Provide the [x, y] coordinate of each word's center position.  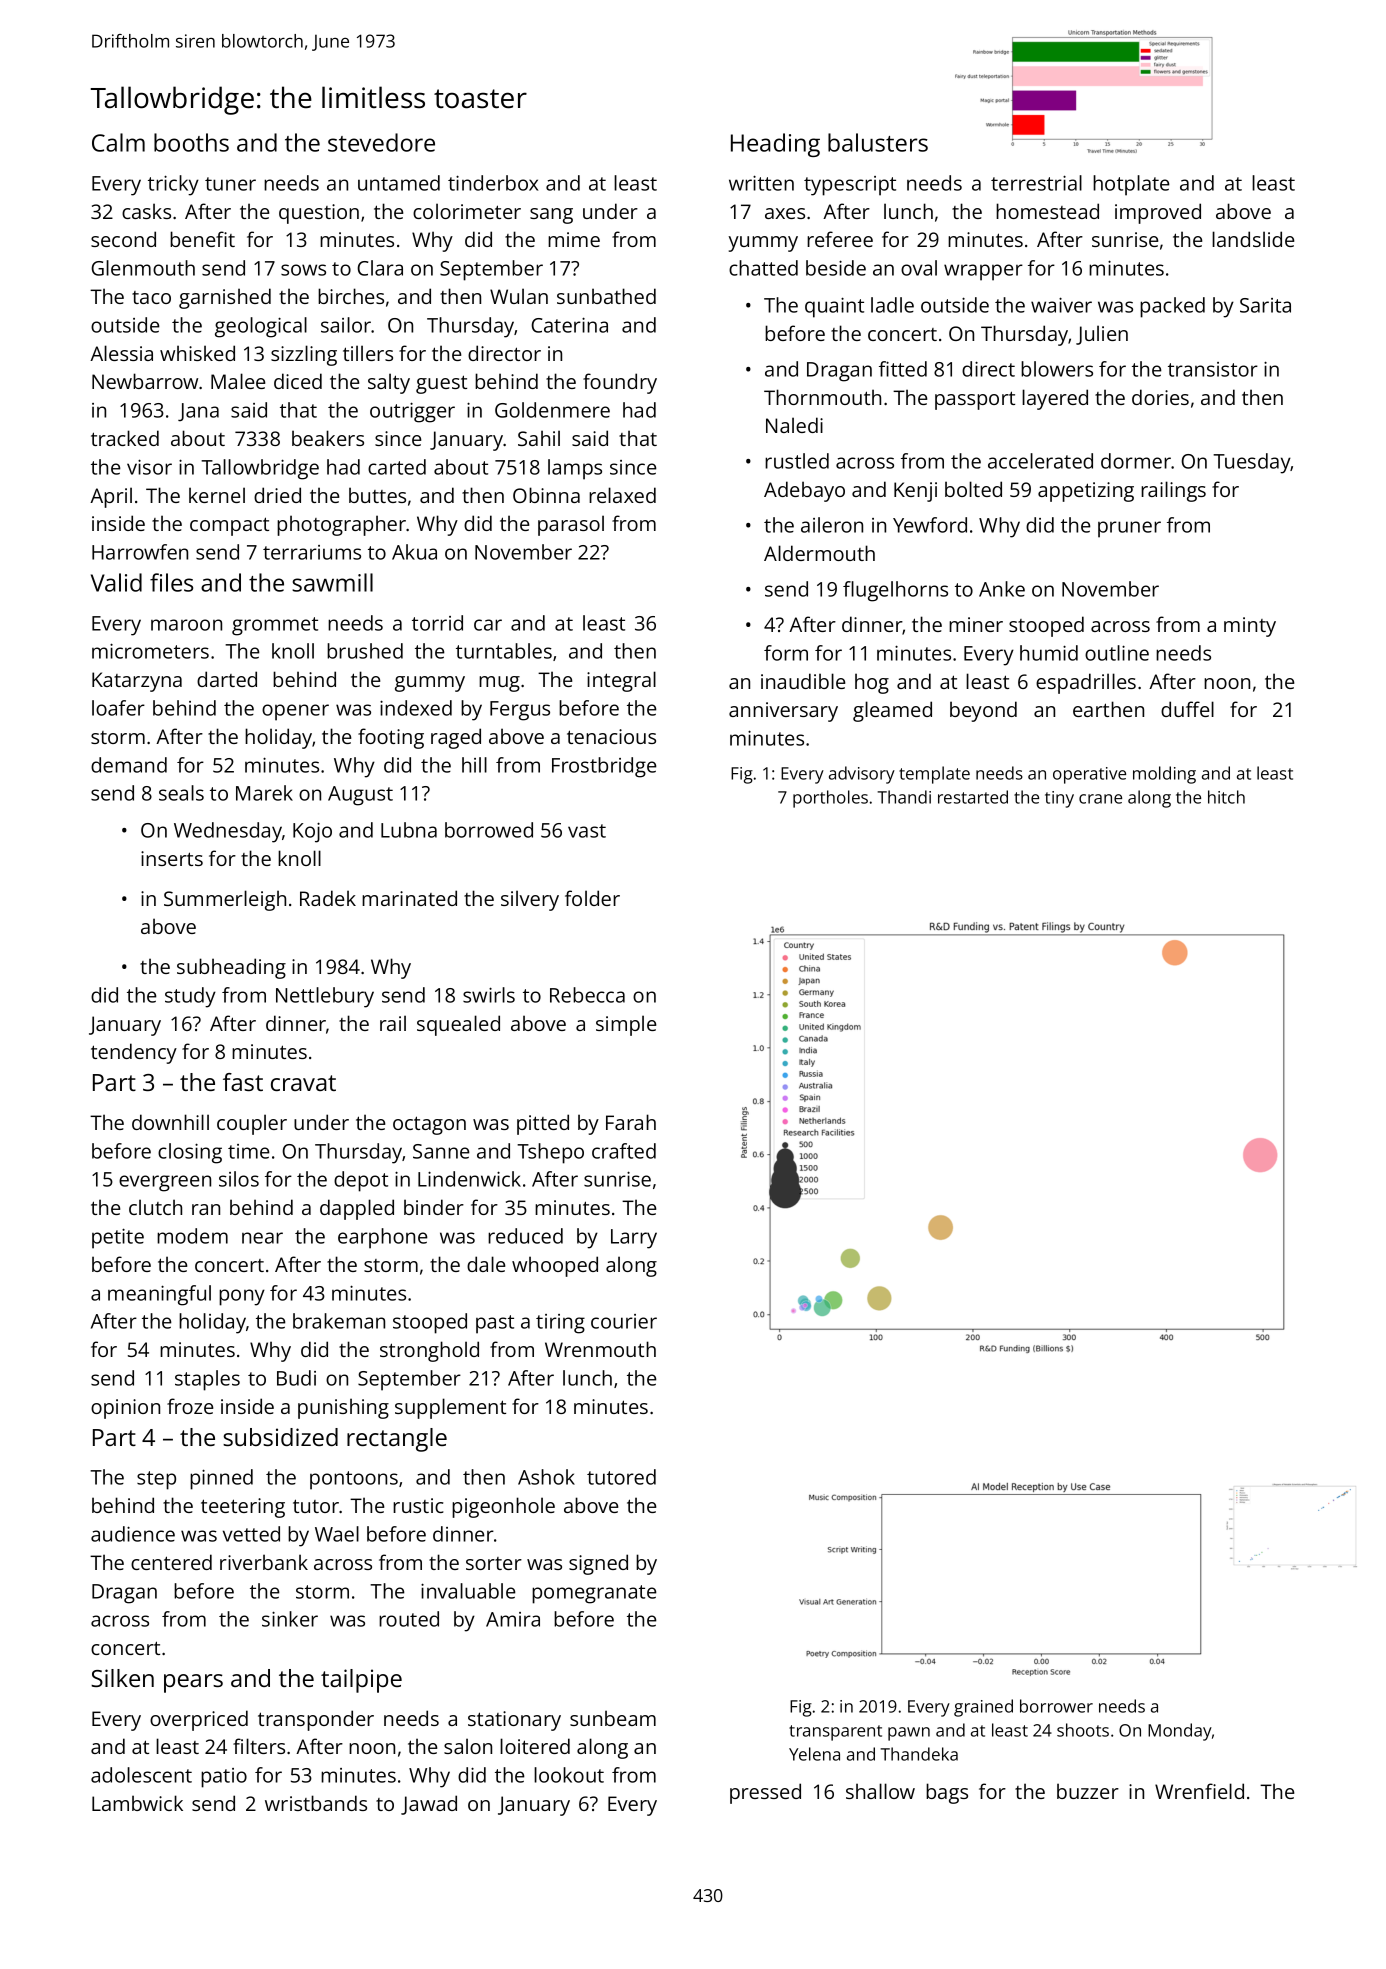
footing [391, 738]
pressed [765, 1793]
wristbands [316, 1803]
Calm [118, 142]
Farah [631, 1122]
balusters [878, 142]
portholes [830, 799]
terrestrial [1036, 183]
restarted [973, 797]
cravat [303, 1083]
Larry [634, 1239]
